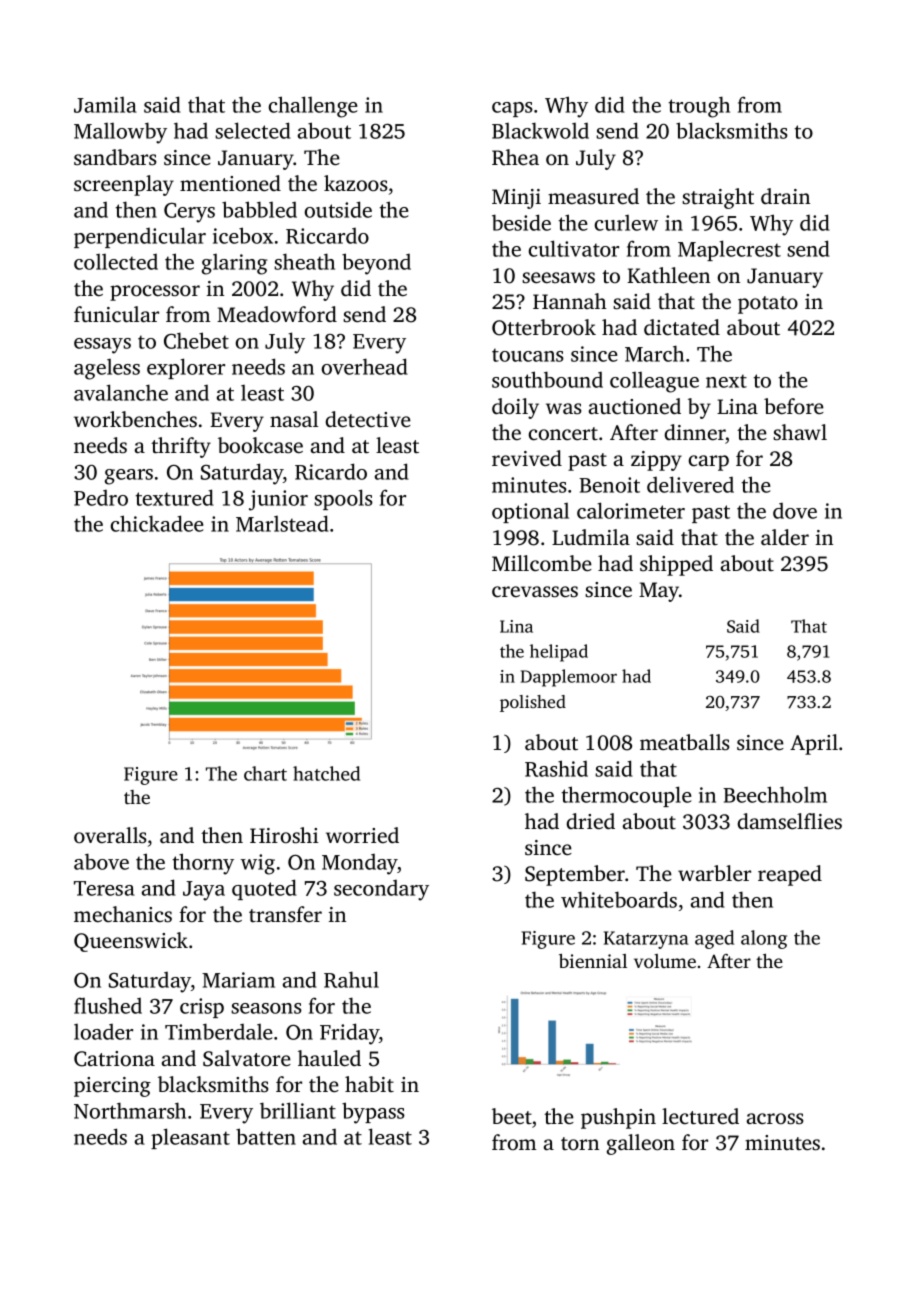  What do you see at coordinates (362, 835) in the screenshot?
I see `worried` at bounding box center [362, 835].
